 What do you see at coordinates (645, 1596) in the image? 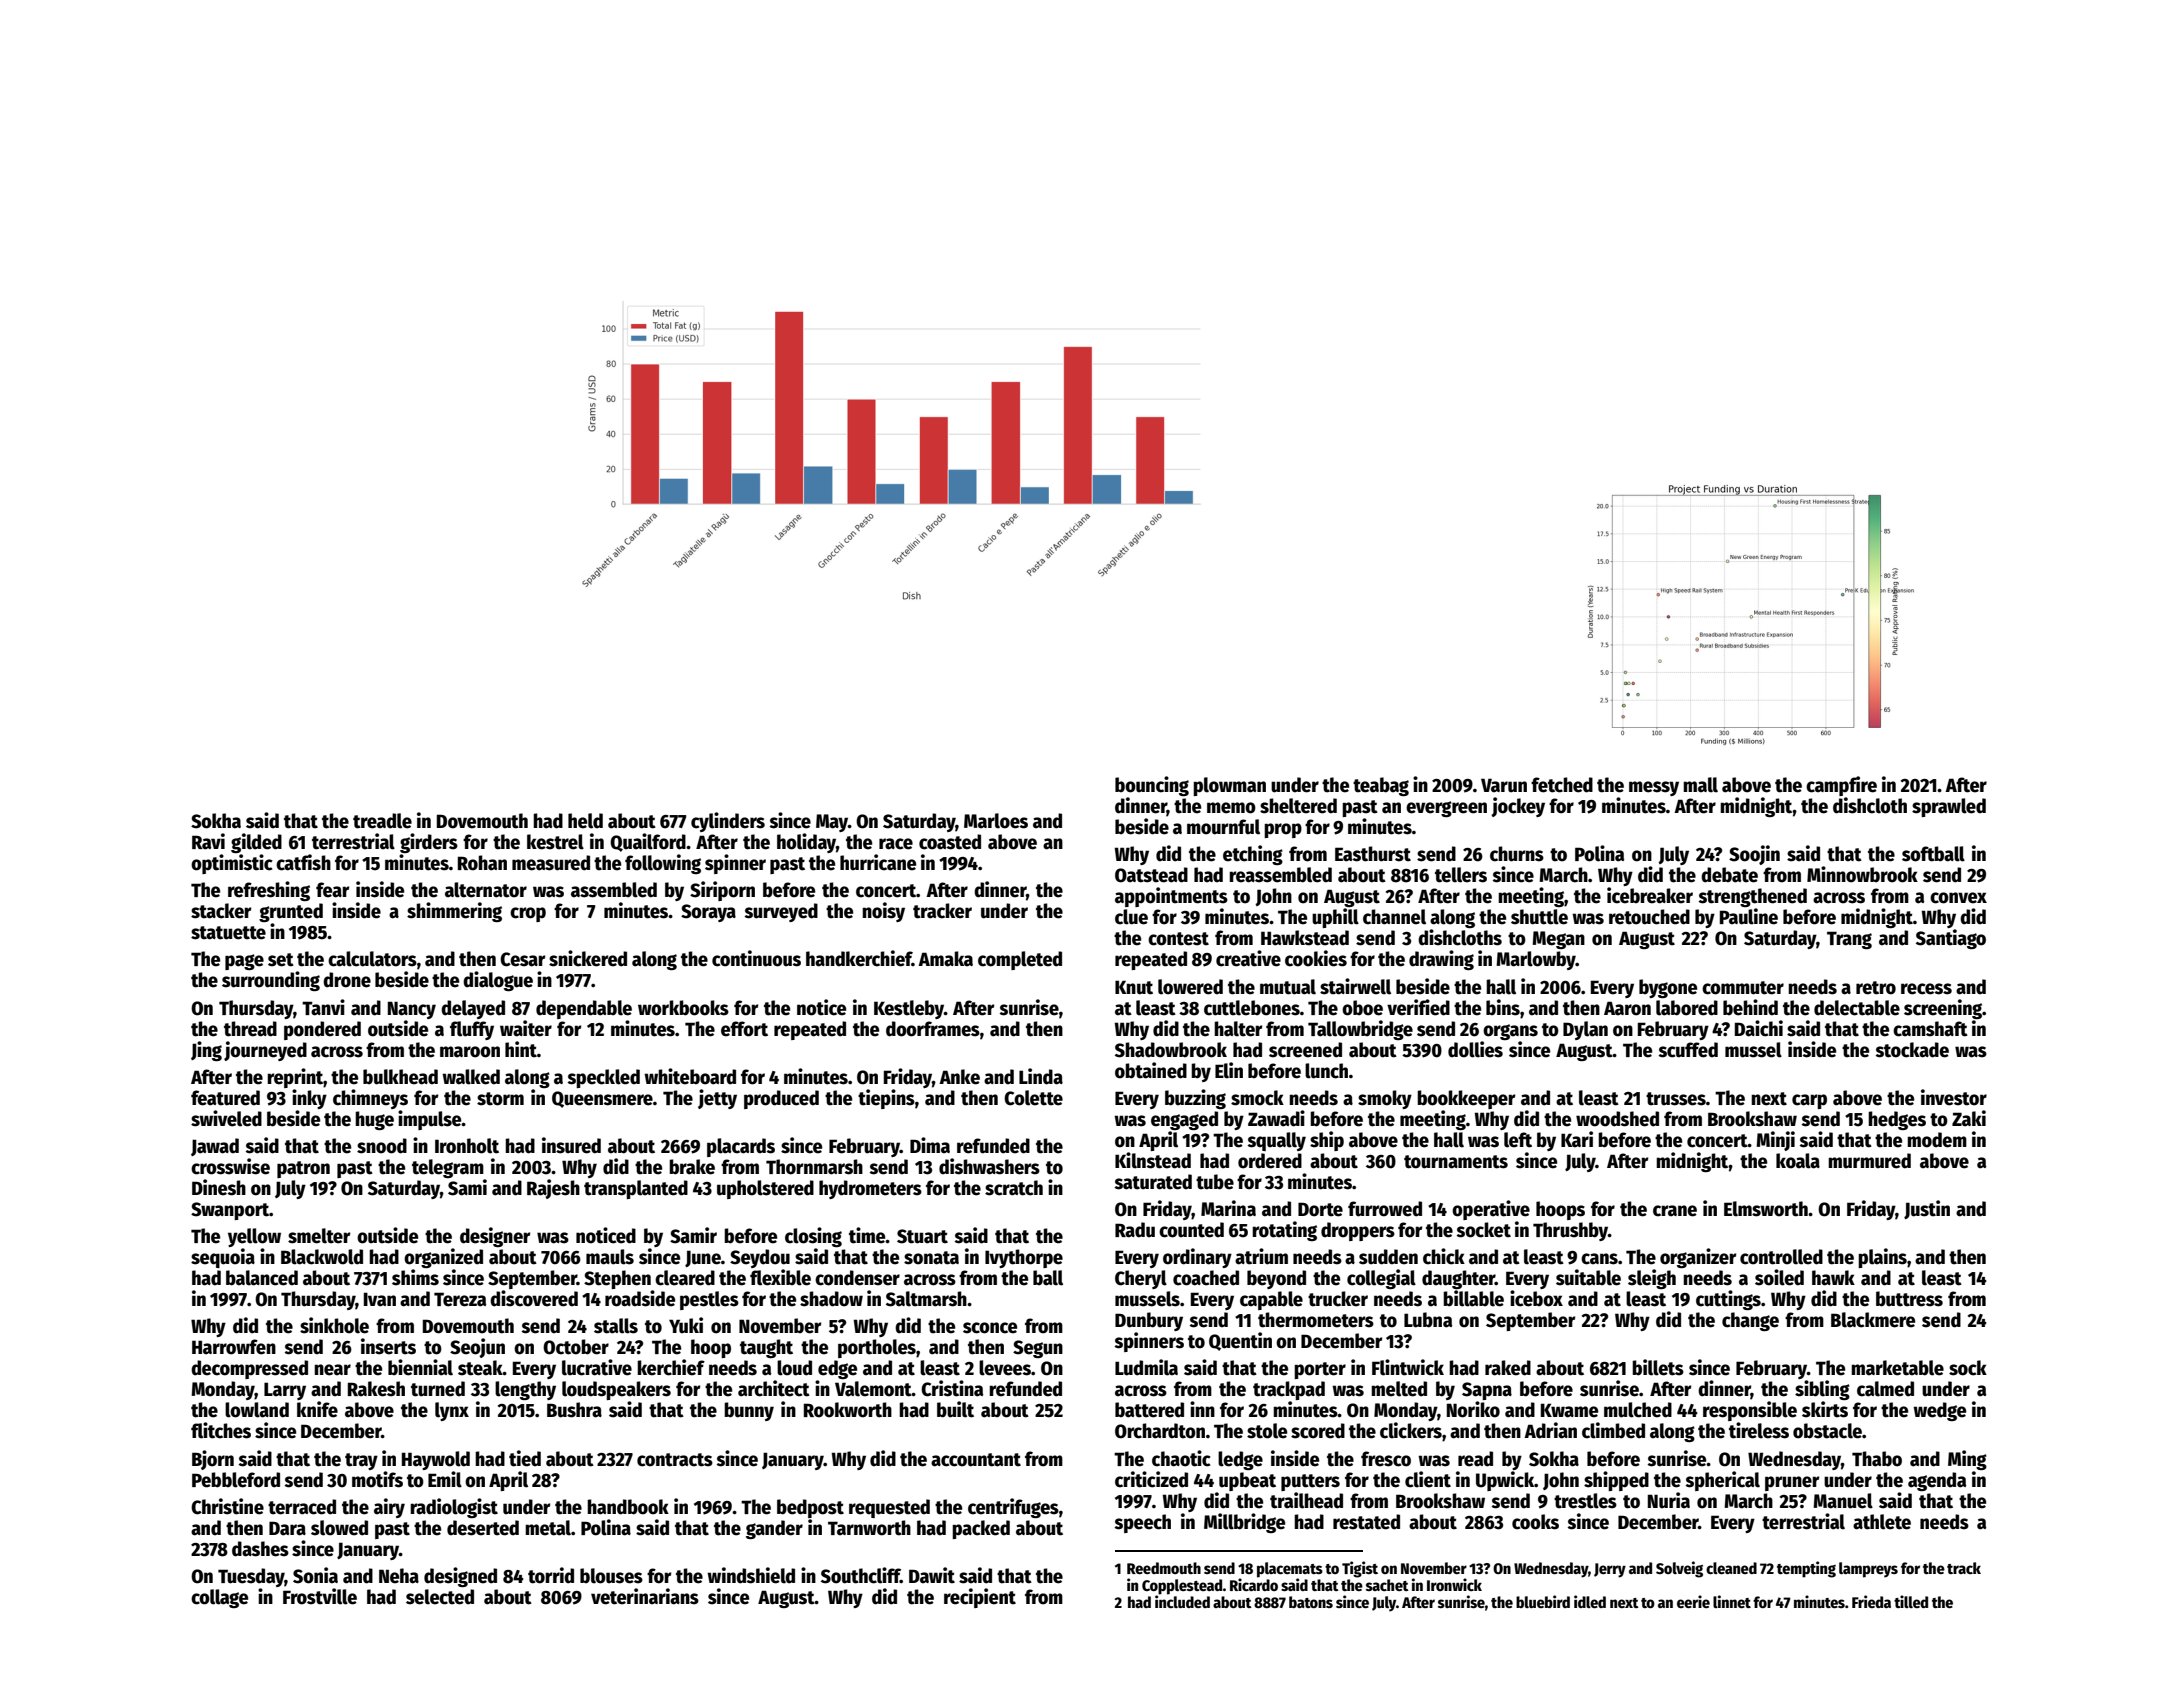
I see `veterinarians` at bounding box center [645, 1596].
